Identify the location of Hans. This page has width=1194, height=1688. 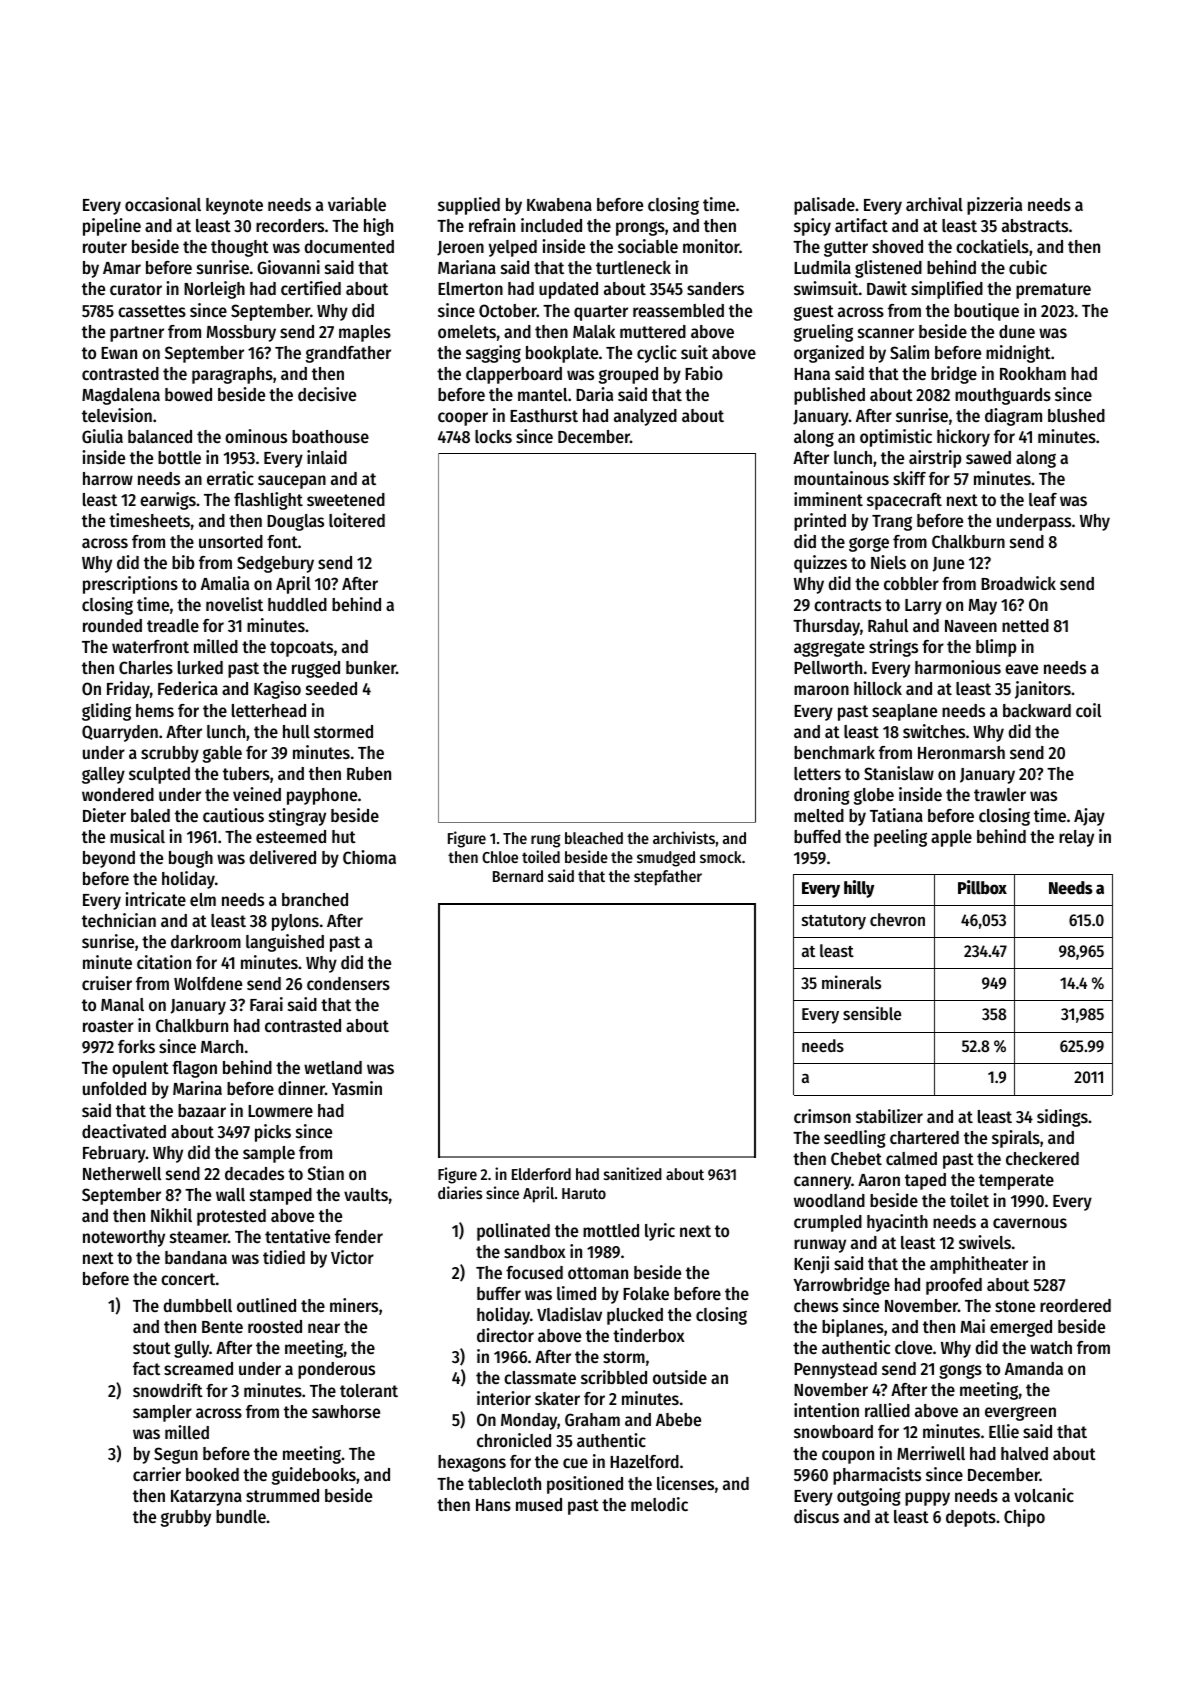
(493, 1505).
